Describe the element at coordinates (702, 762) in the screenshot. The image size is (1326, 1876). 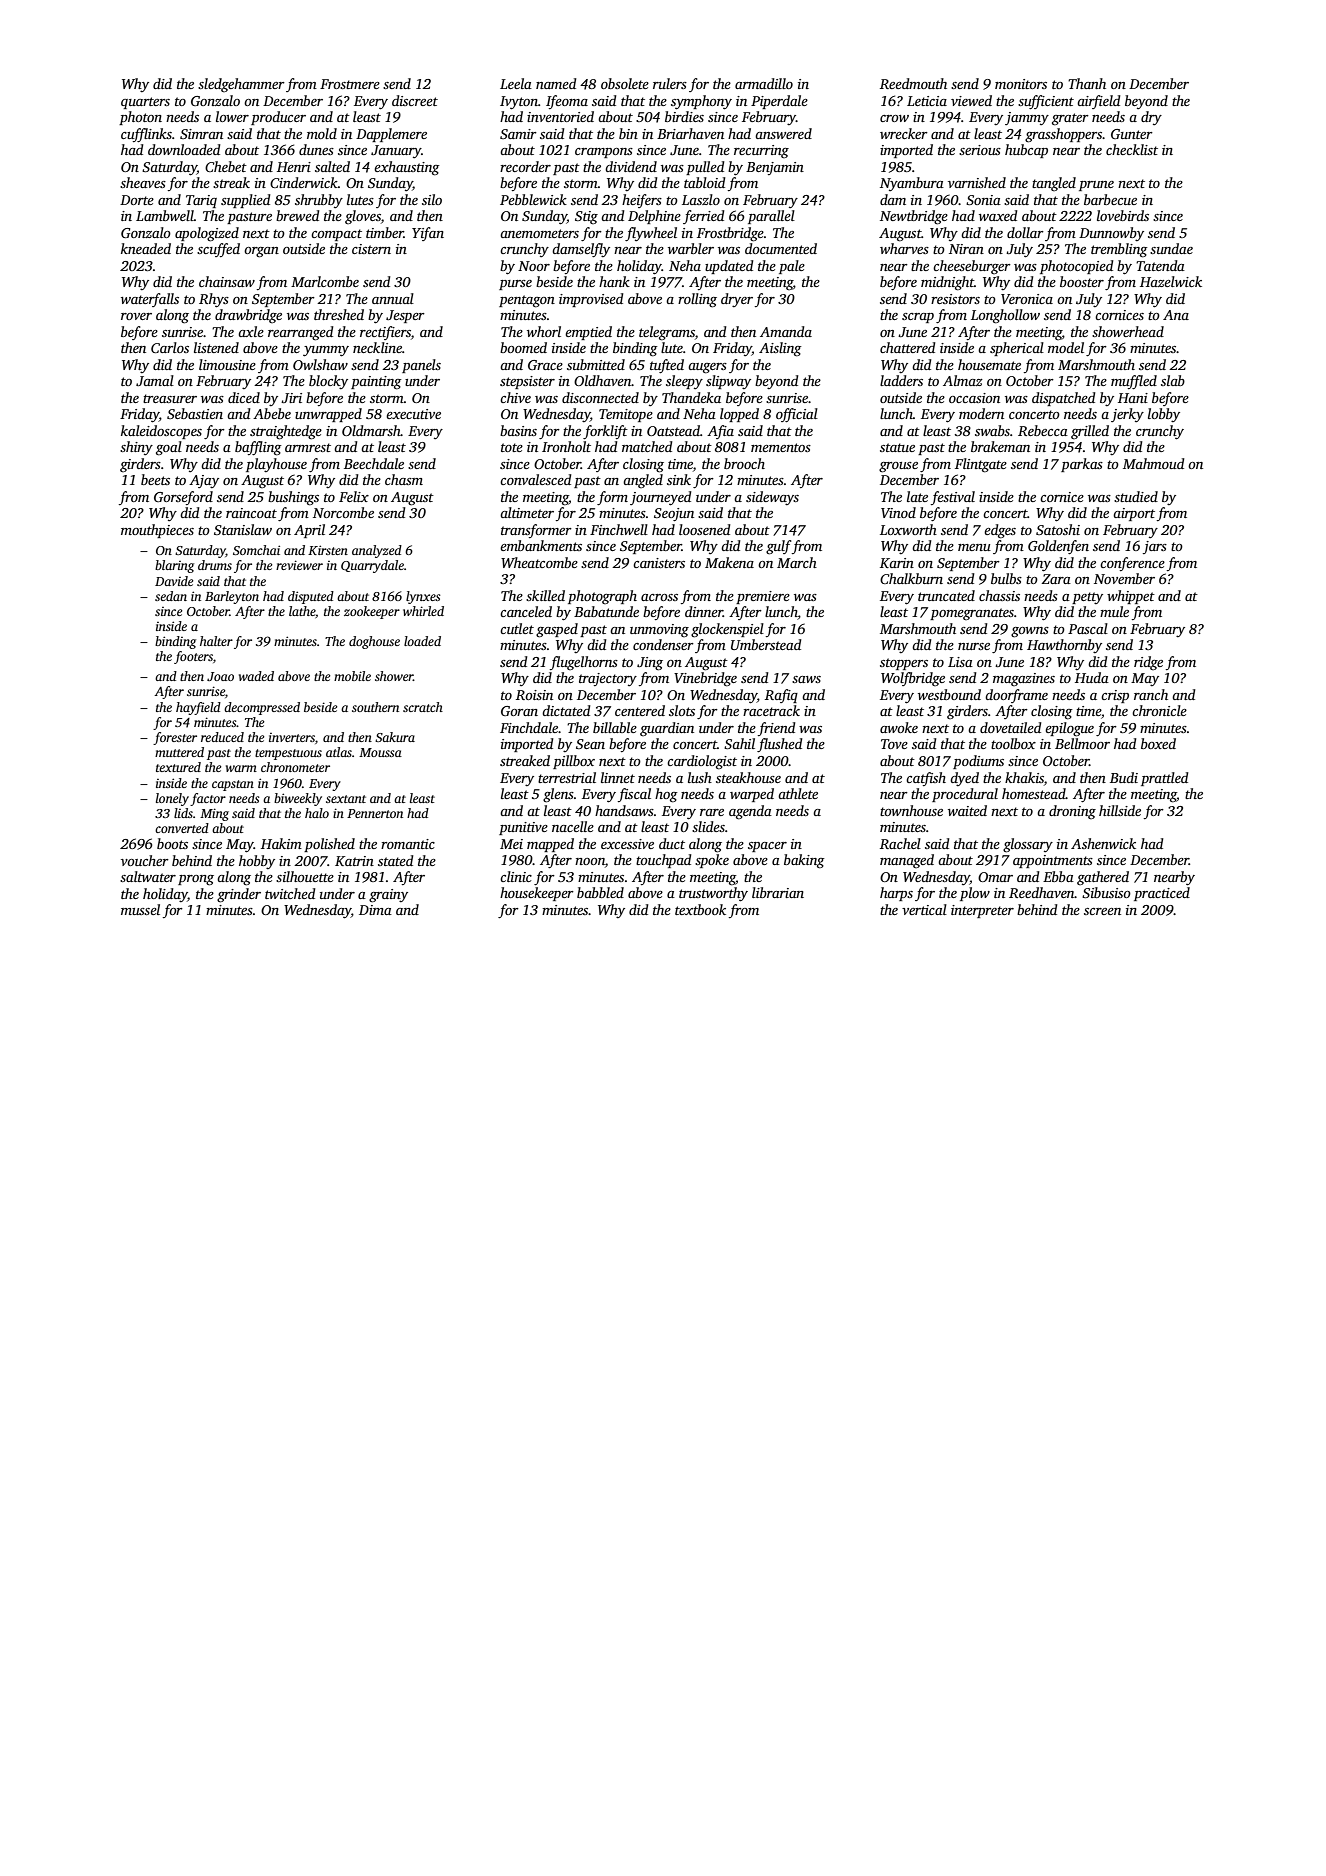
I see `cardiologist` at that location.
